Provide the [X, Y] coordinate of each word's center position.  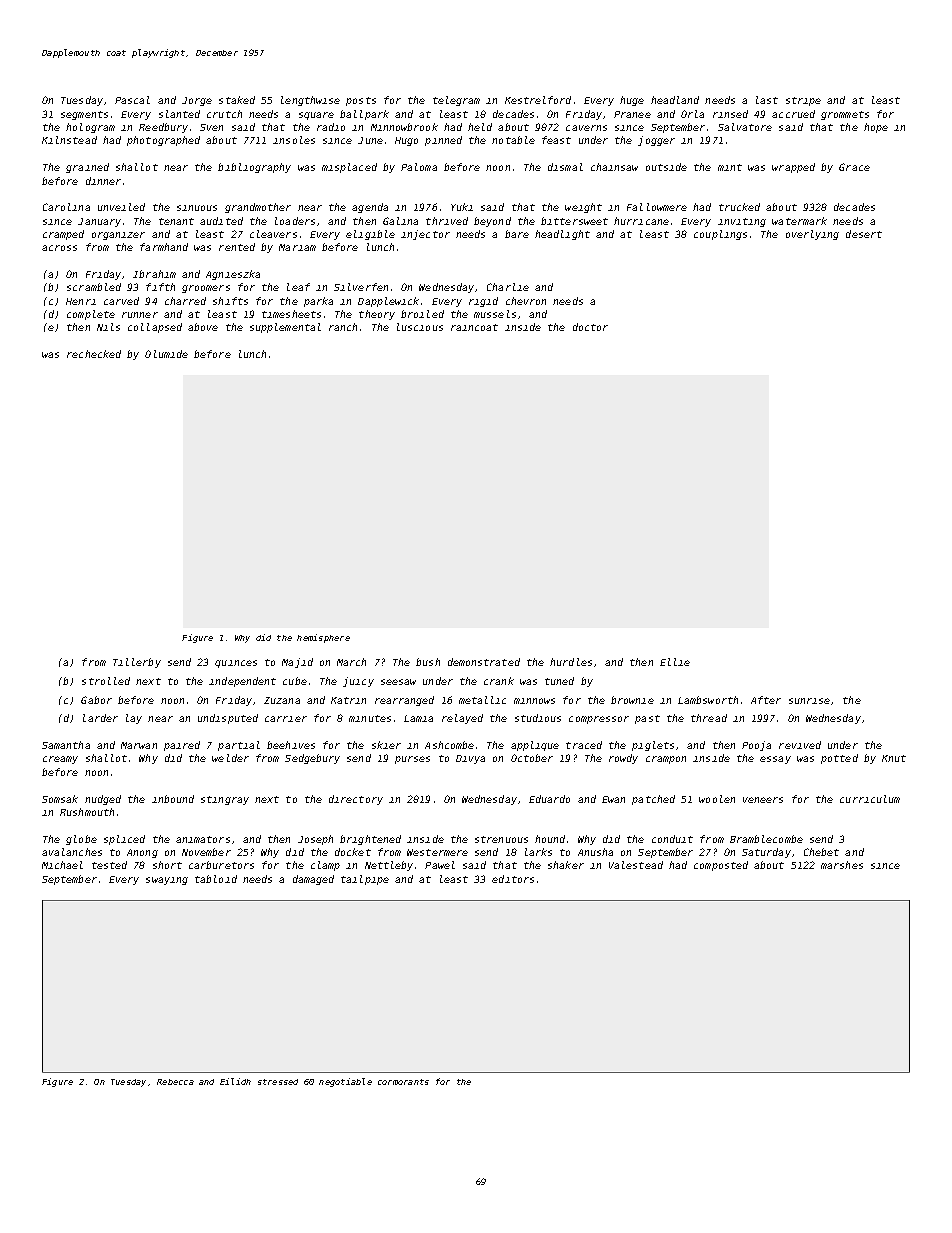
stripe [803, 101]
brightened [370, 840]
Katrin [348, 700]
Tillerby [137, 663]
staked [237, 100]
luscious [420, 327]
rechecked [94, 354]
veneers [763, 800]
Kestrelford [538, 100]
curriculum [870, 799]
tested [109, 865]
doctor [590, 327]
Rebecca [175, 1082]
